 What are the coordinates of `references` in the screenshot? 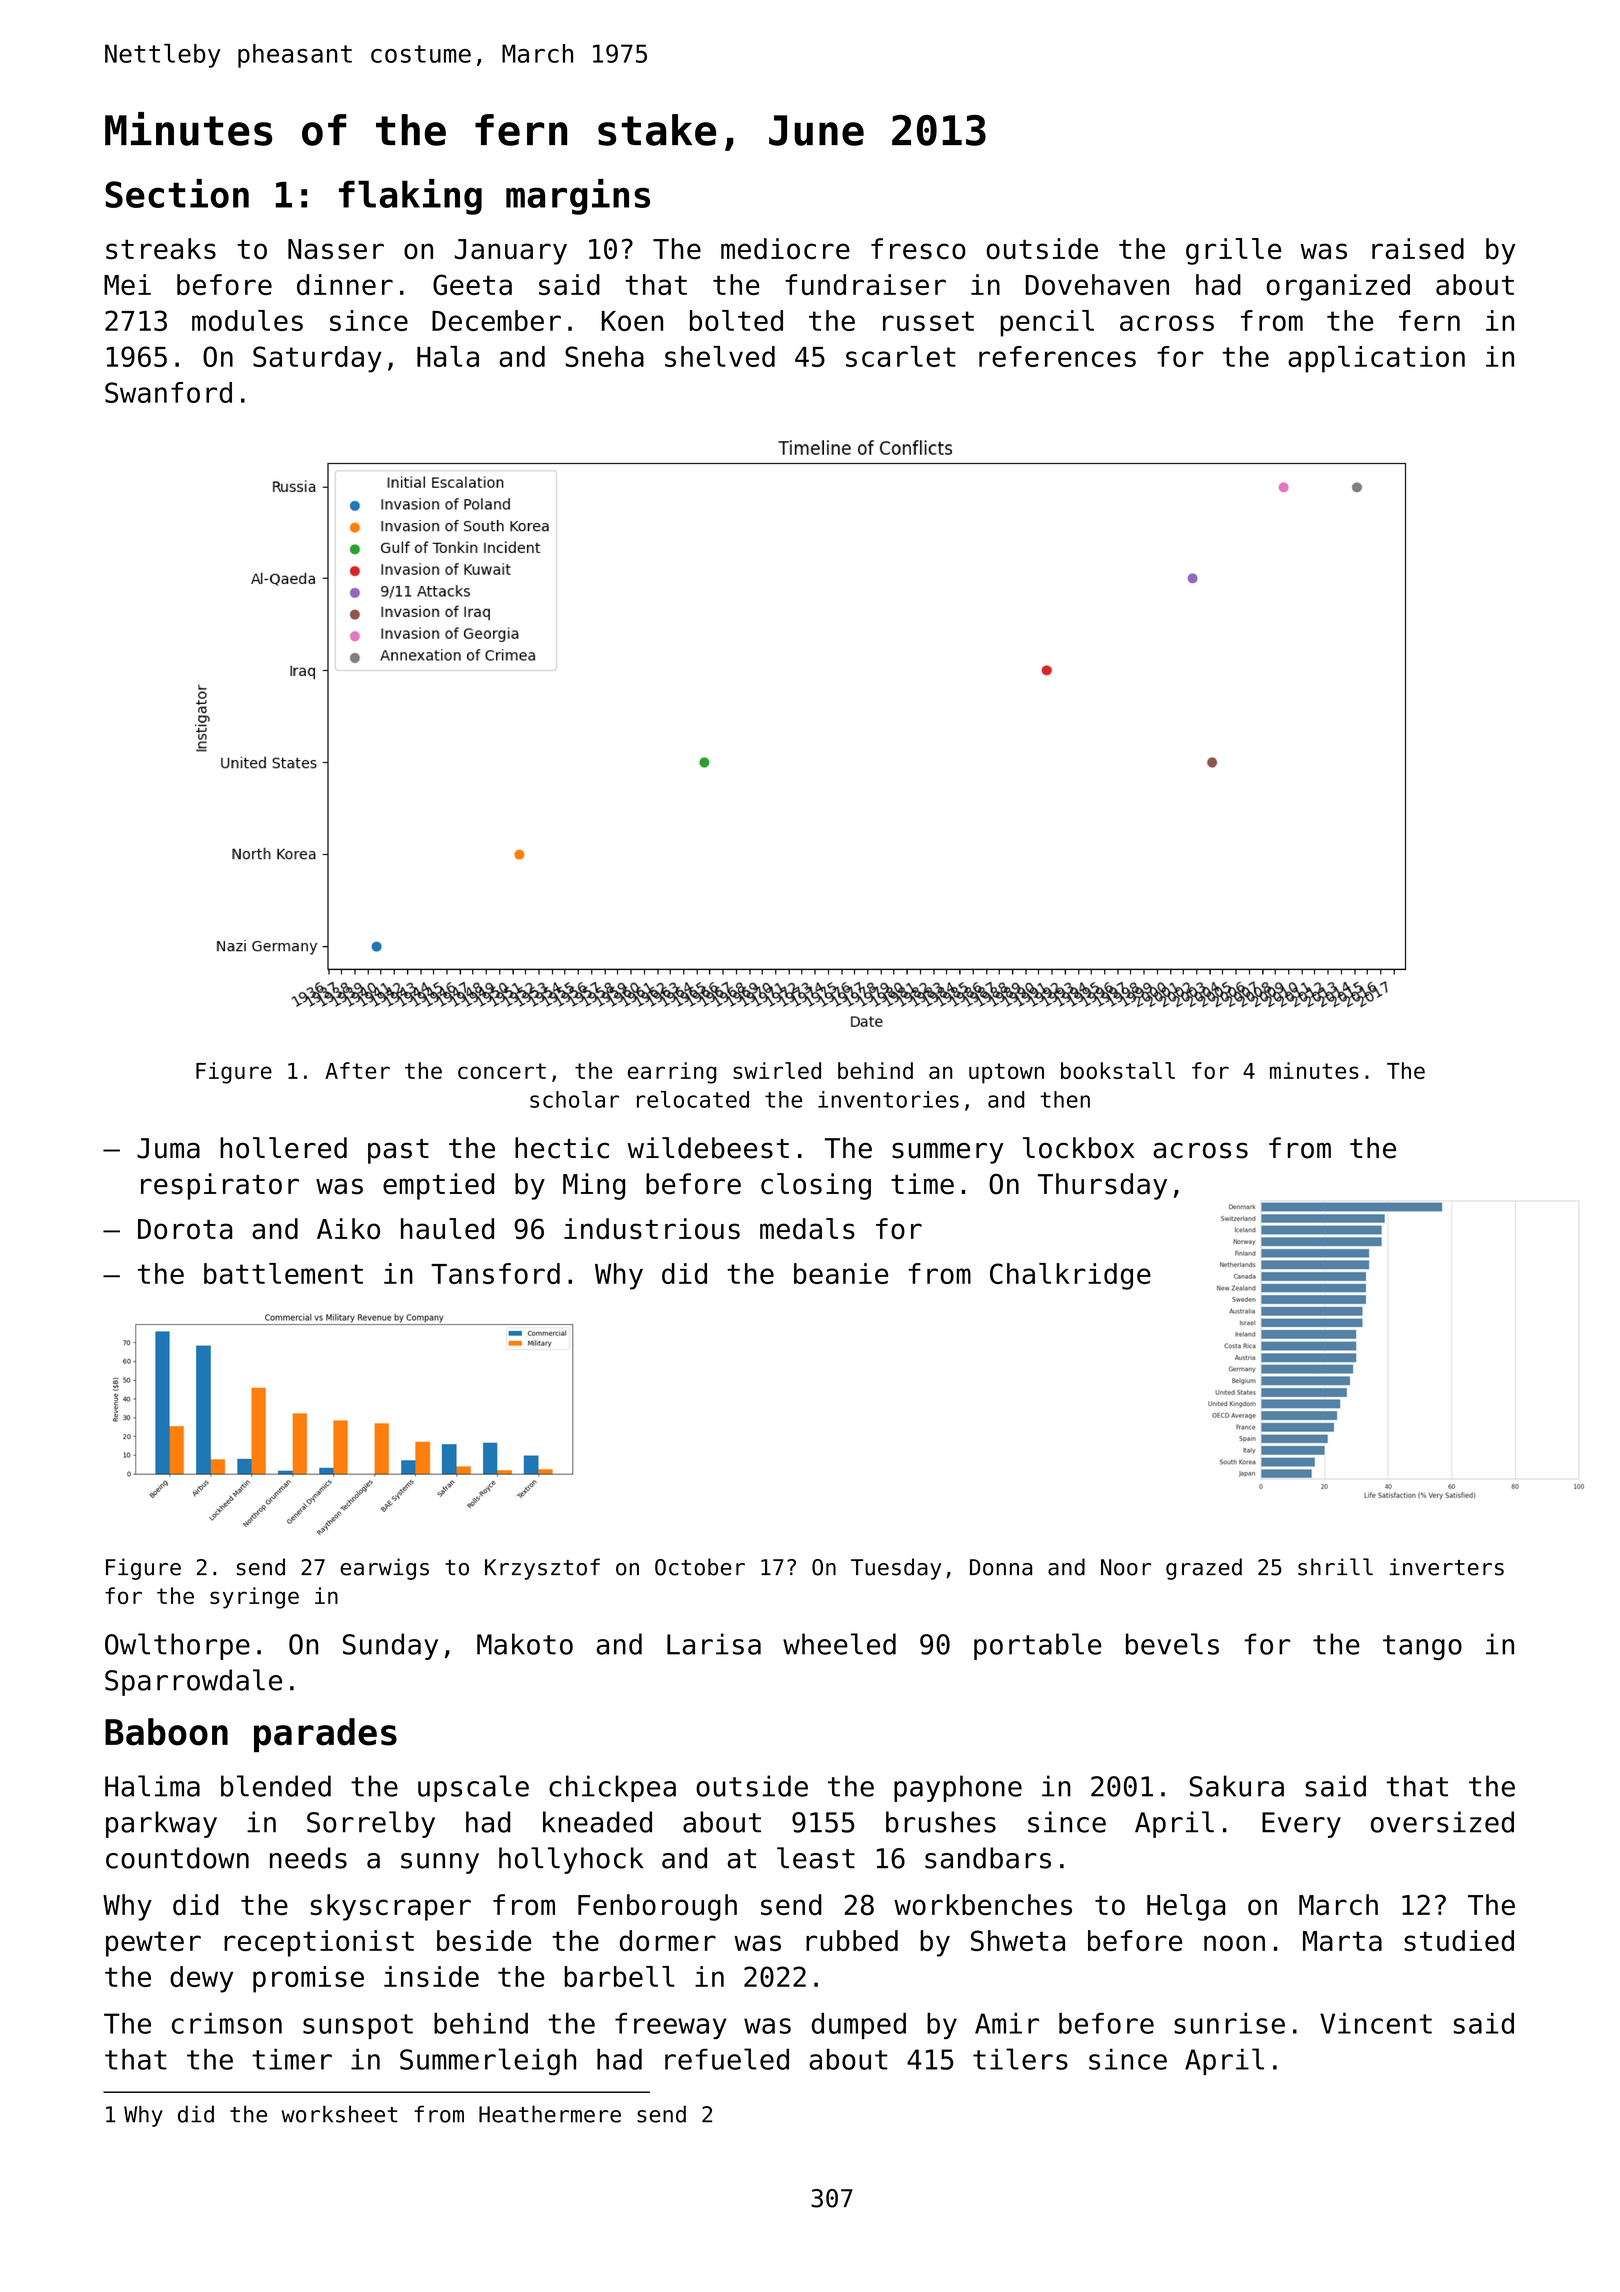 It's located at (1057, 356).
